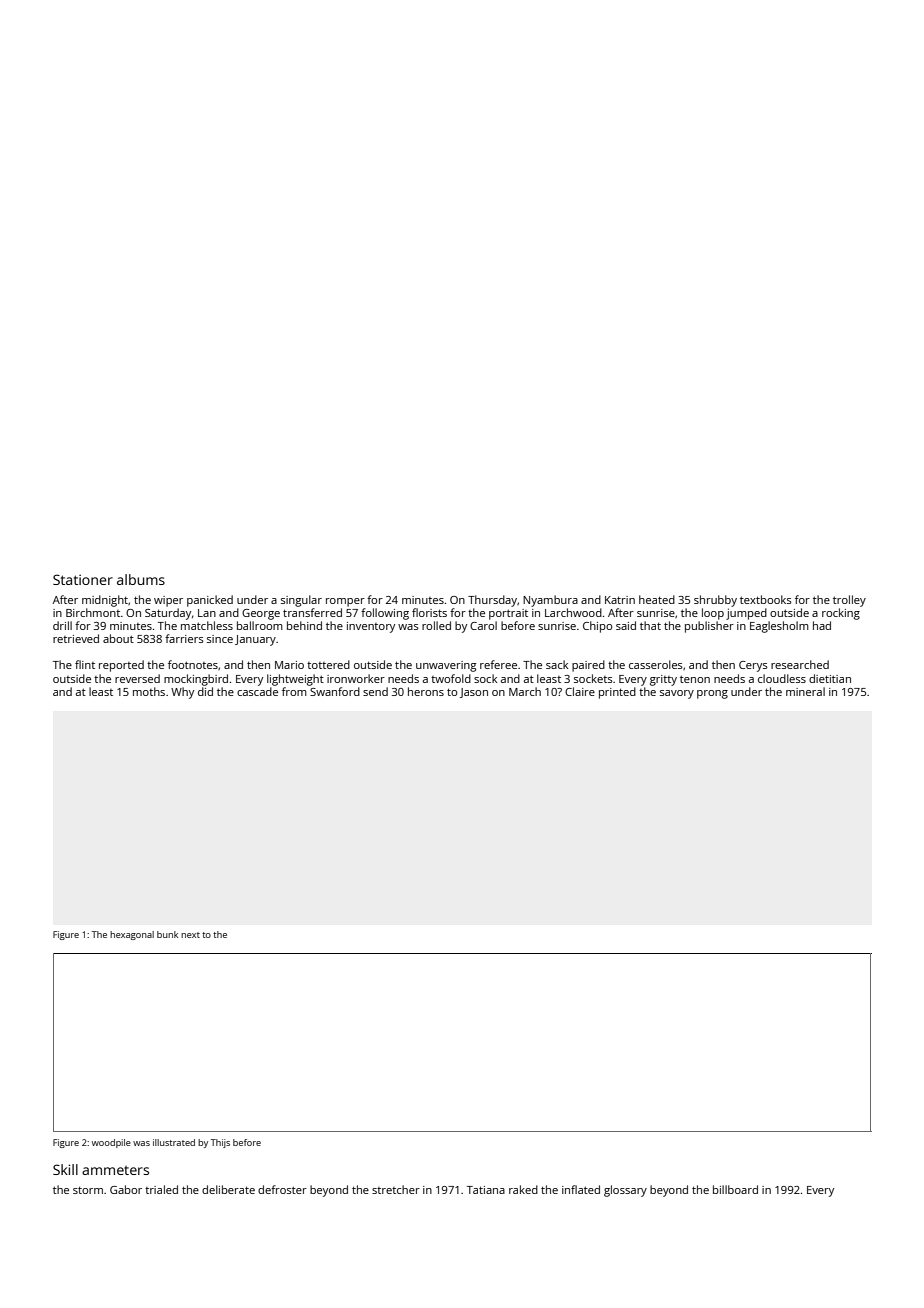 The width and height of the screenshot is (924, 1308). What do you see at coordinates (426, 691) in the screenshot?
I see `herons` at bounding box center [426, 691].
